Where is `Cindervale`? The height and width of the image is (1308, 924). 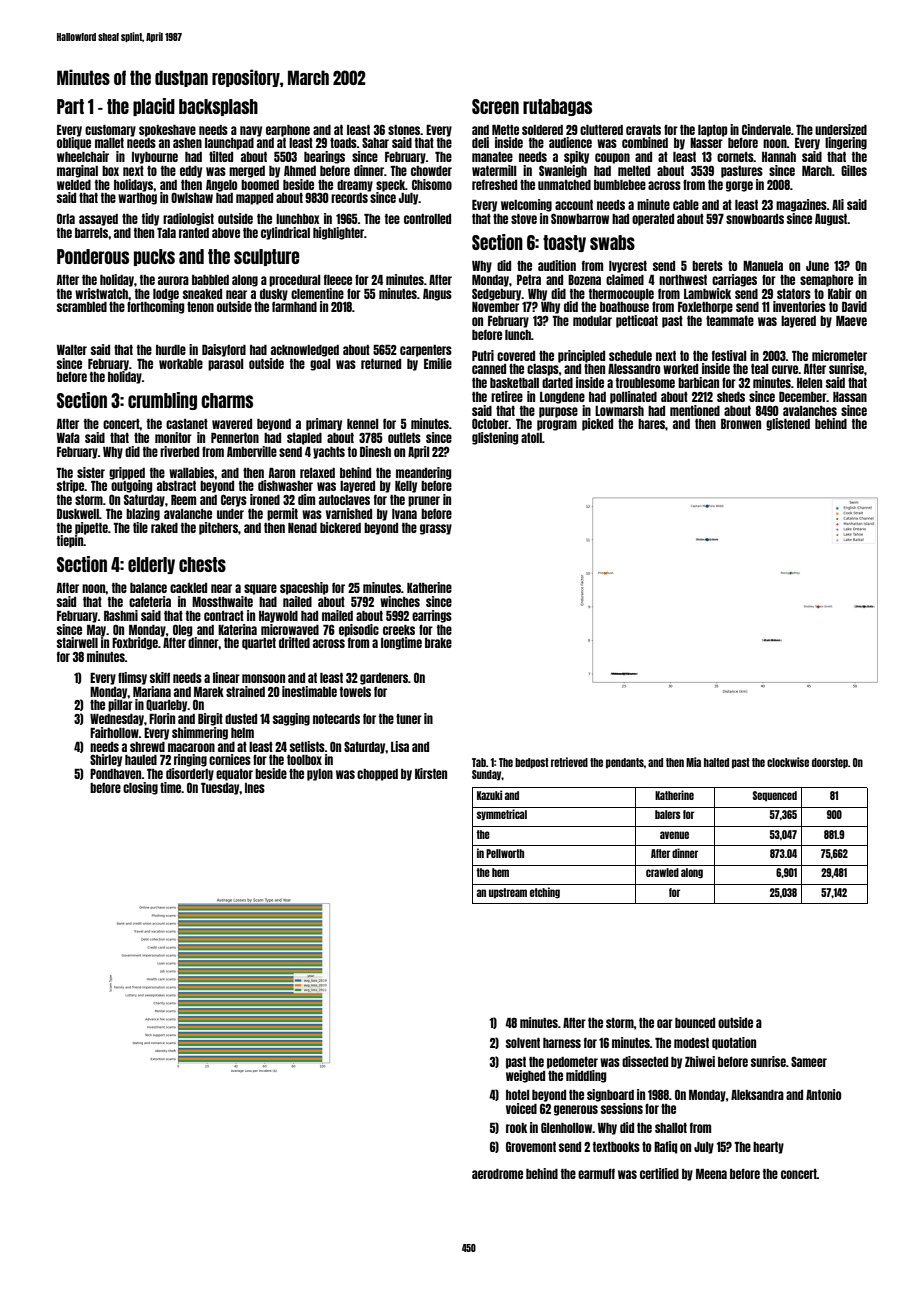 Cindervale is located at coordinates (766, 129).
